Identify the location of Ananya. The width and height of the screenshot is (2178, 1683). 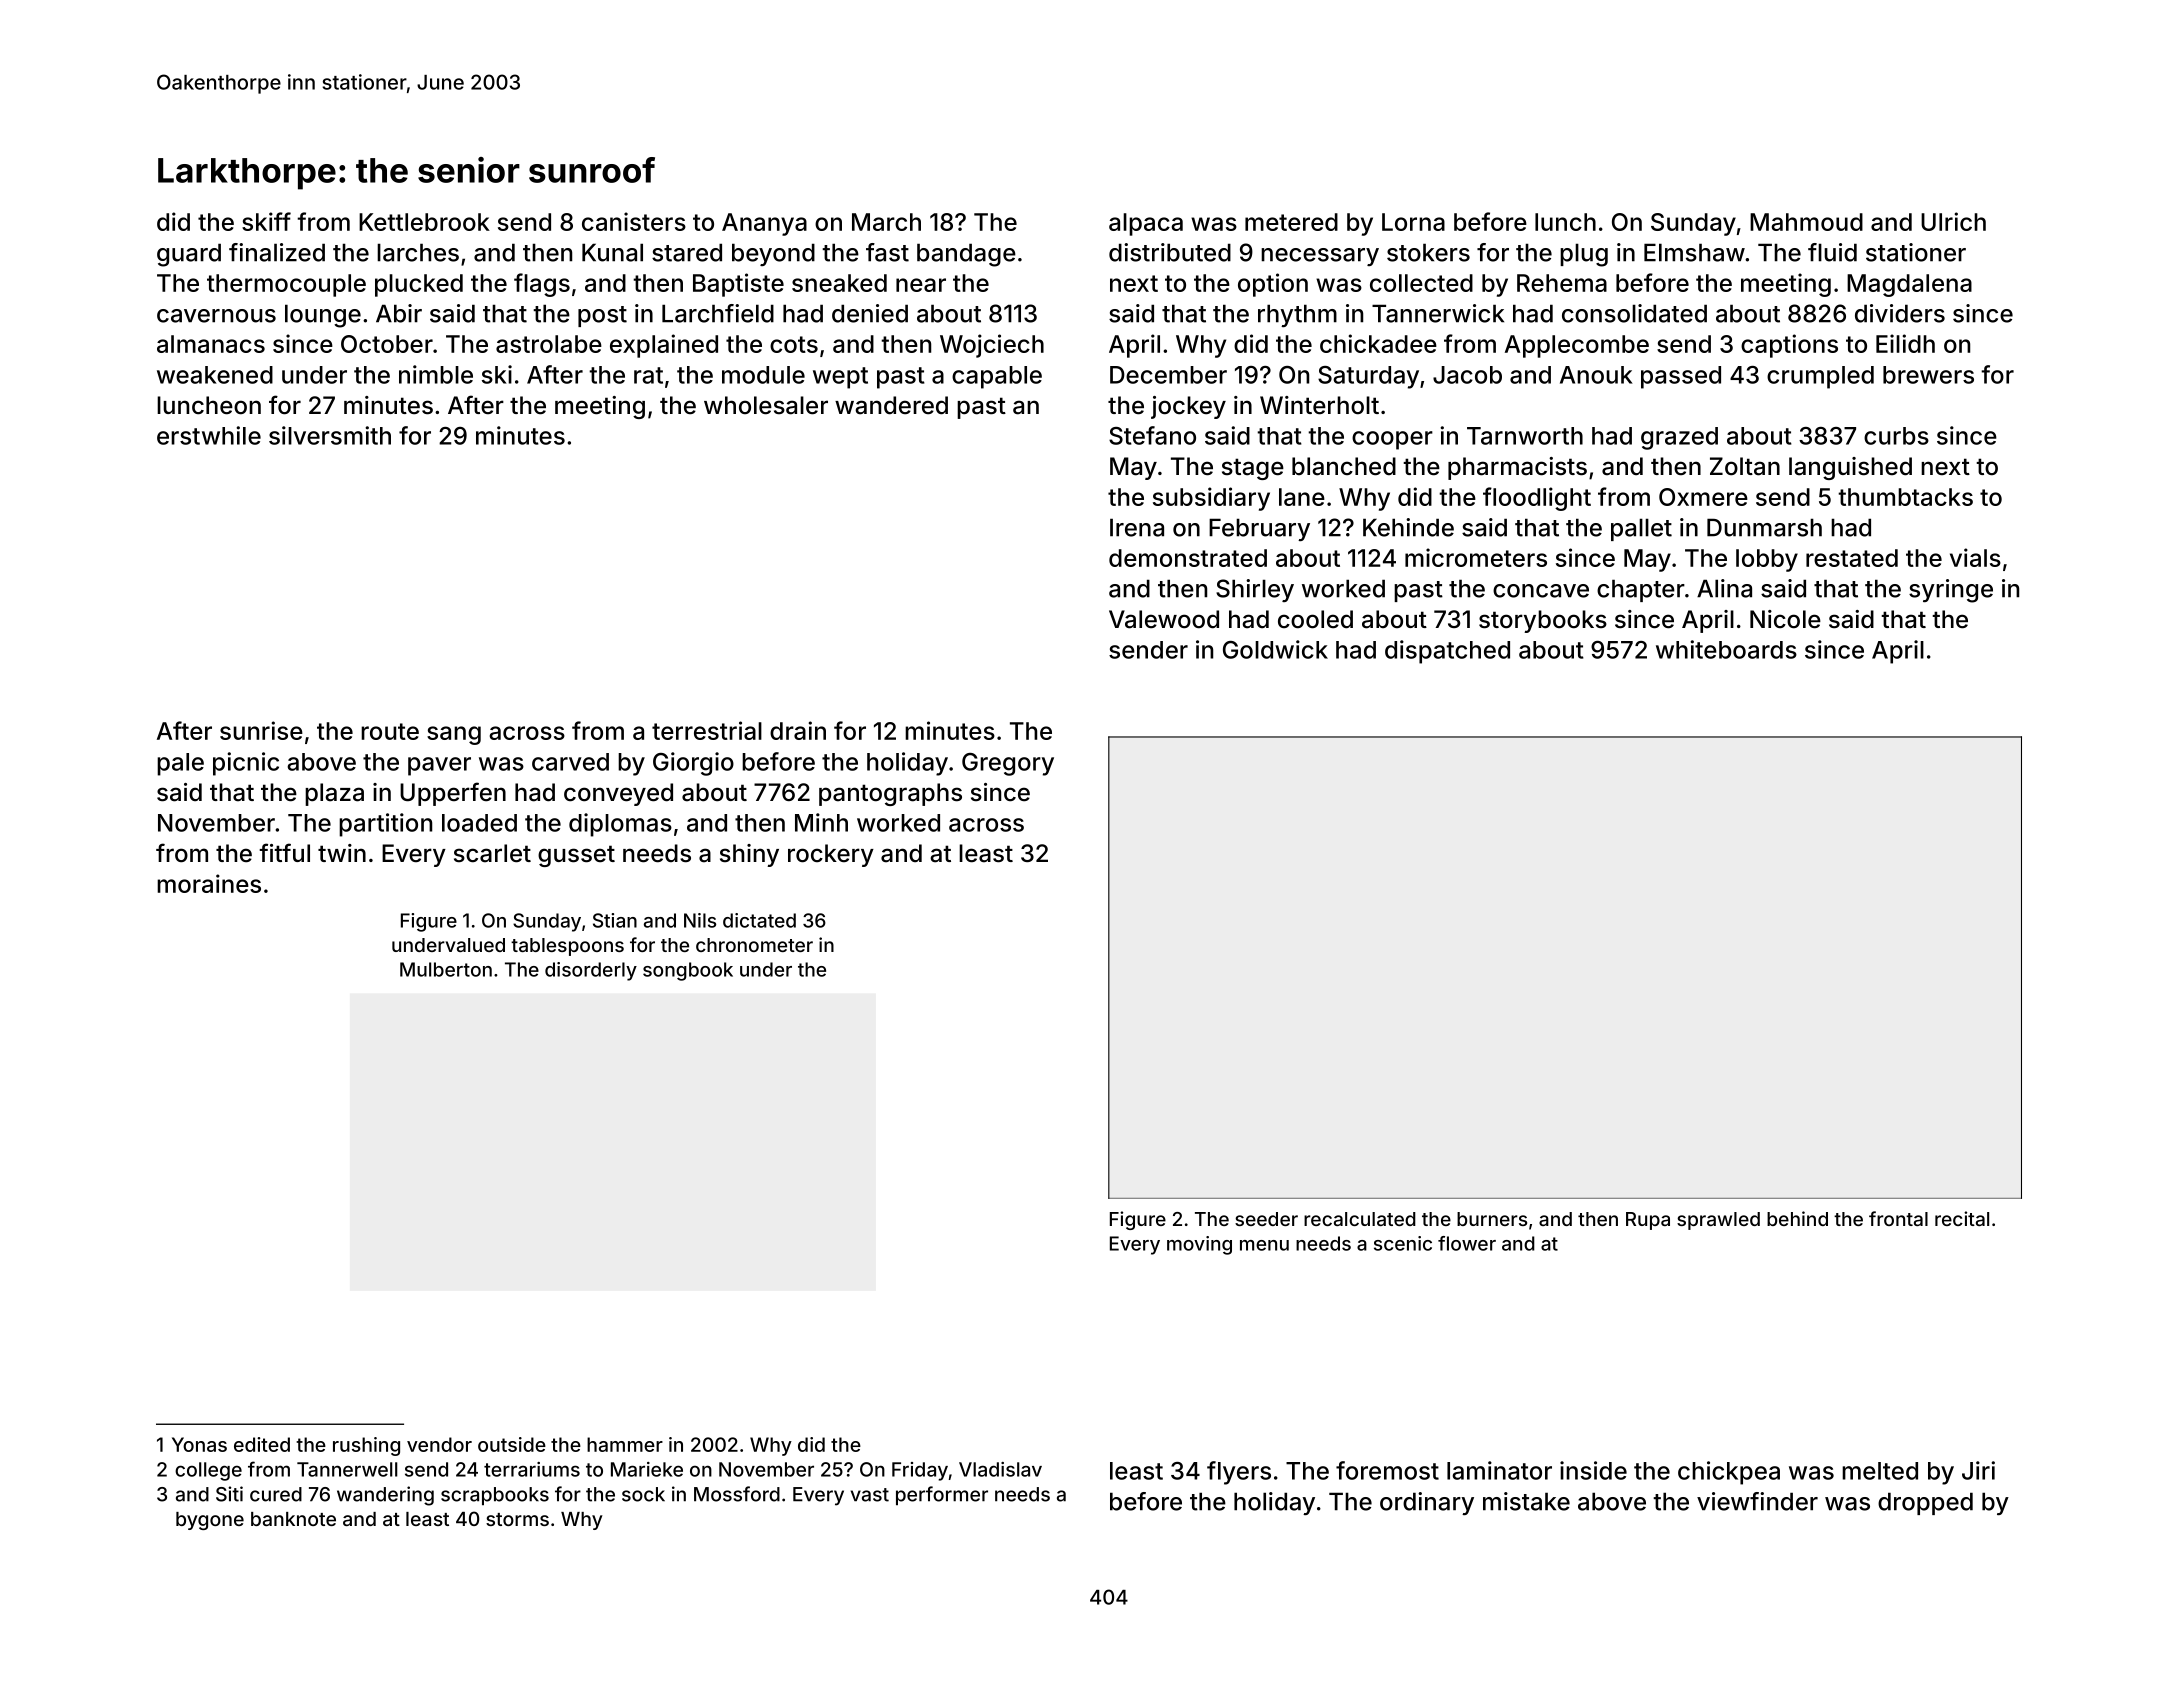
(764, 224).
